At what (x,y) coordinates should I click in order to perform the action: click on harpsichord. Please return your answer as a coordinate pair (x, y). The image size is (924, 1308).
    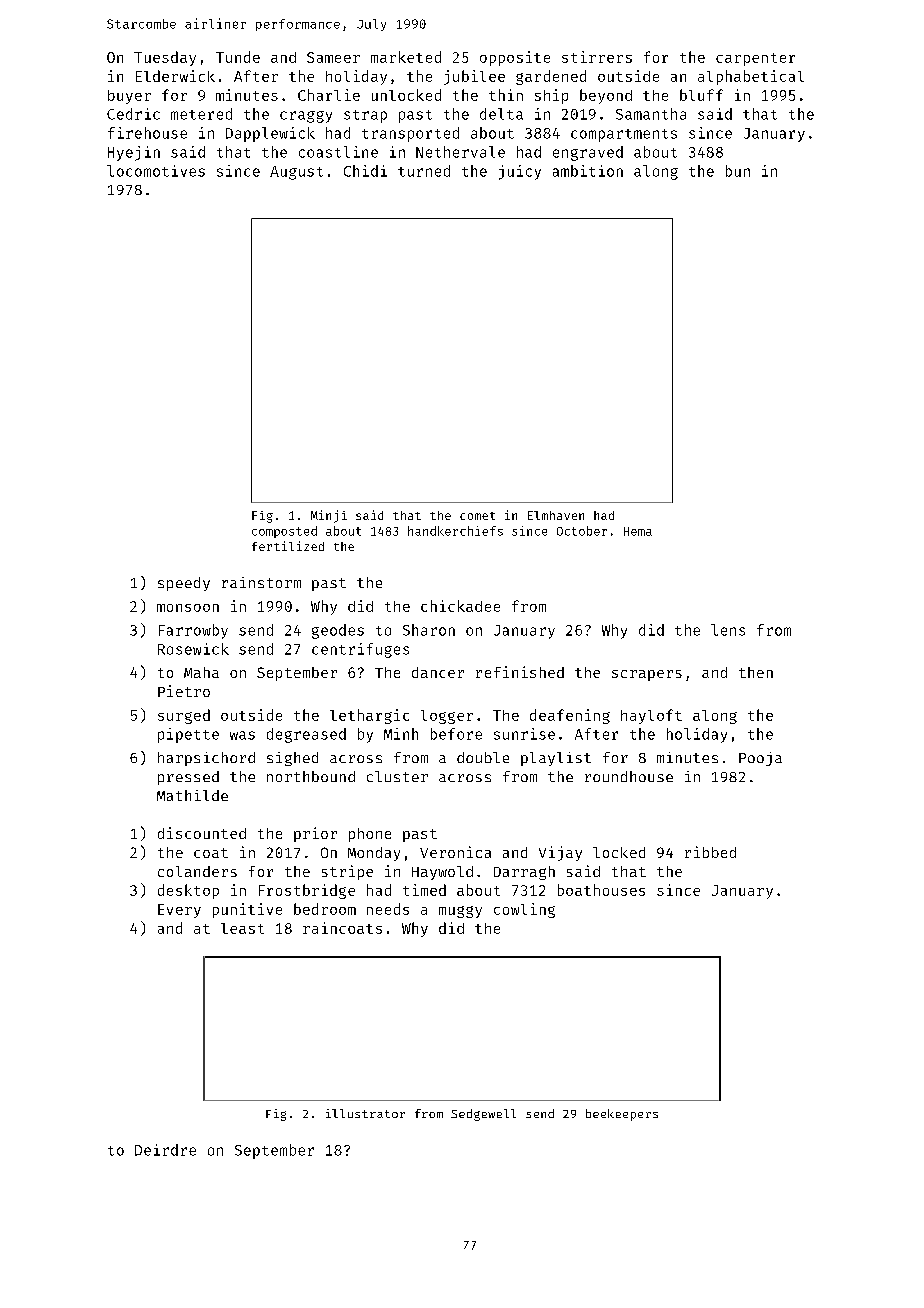
    Looking at the image, I should click on (206, 759).
